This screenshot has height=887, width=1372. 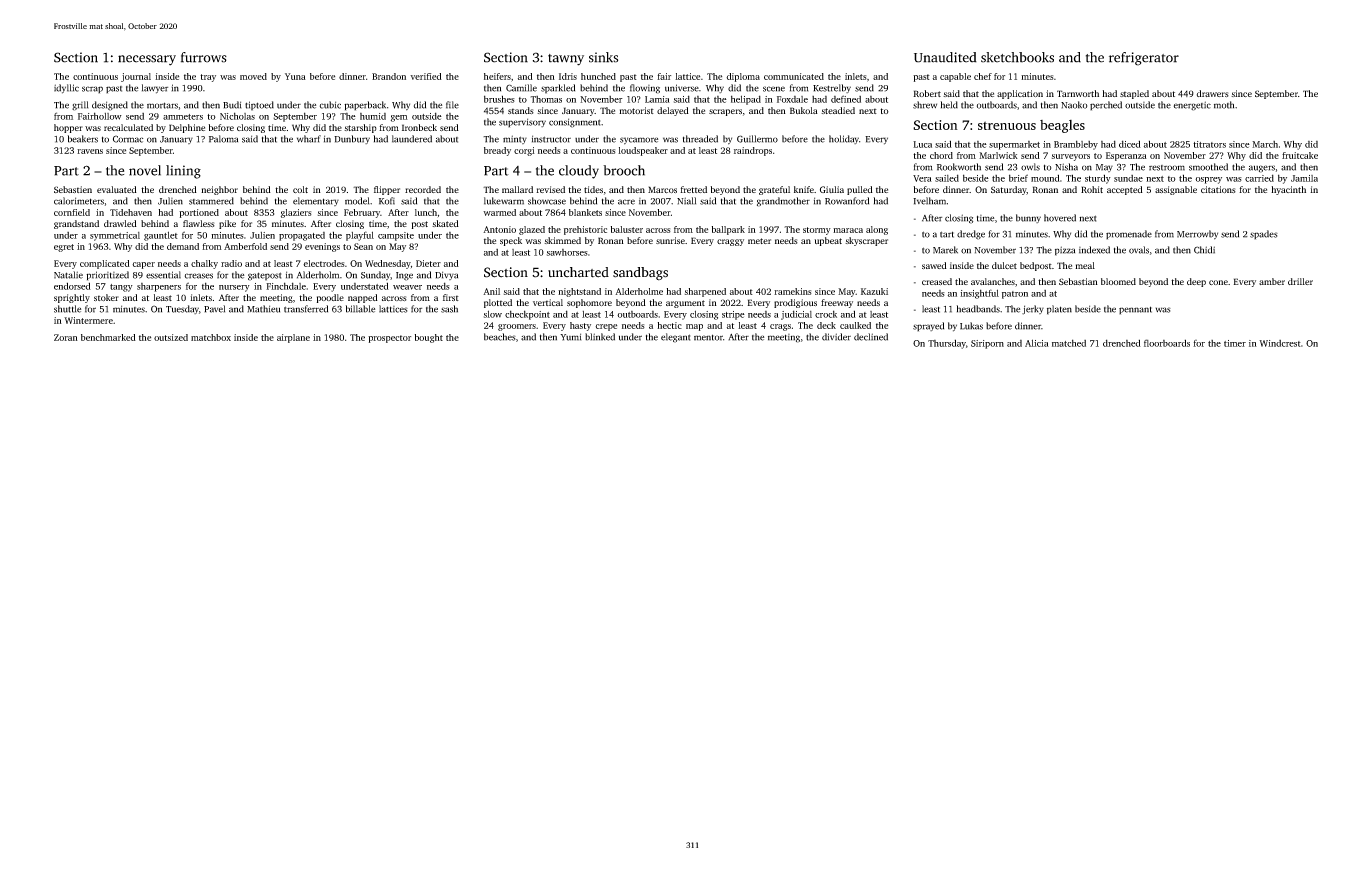 I want to click on hyacinth, so click(x=1288, y=190).
